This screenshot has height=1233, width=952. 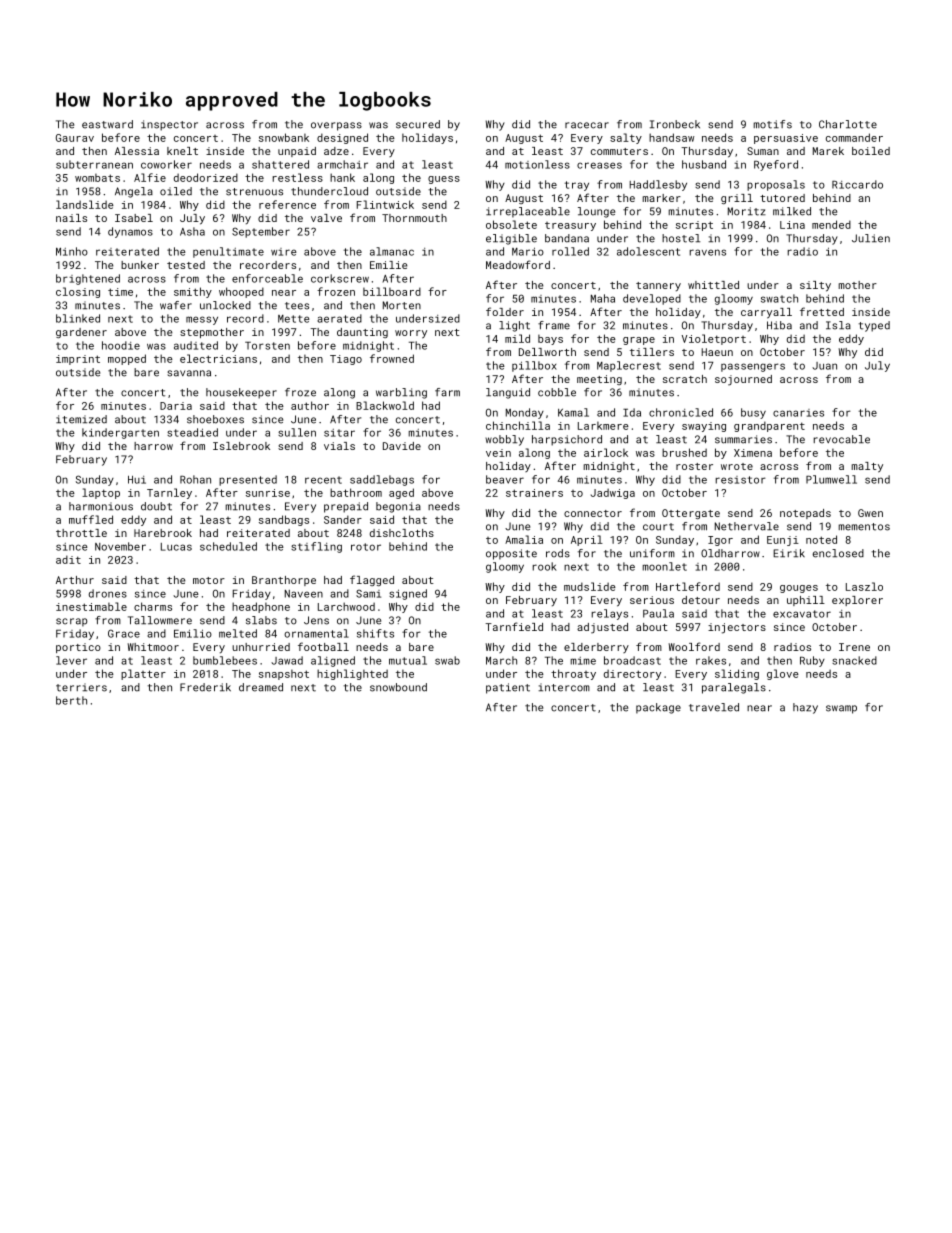 What do you see at coordinates (842, 439) in the screenshot?
I see `revocable` at bounding box center [842, 439].
